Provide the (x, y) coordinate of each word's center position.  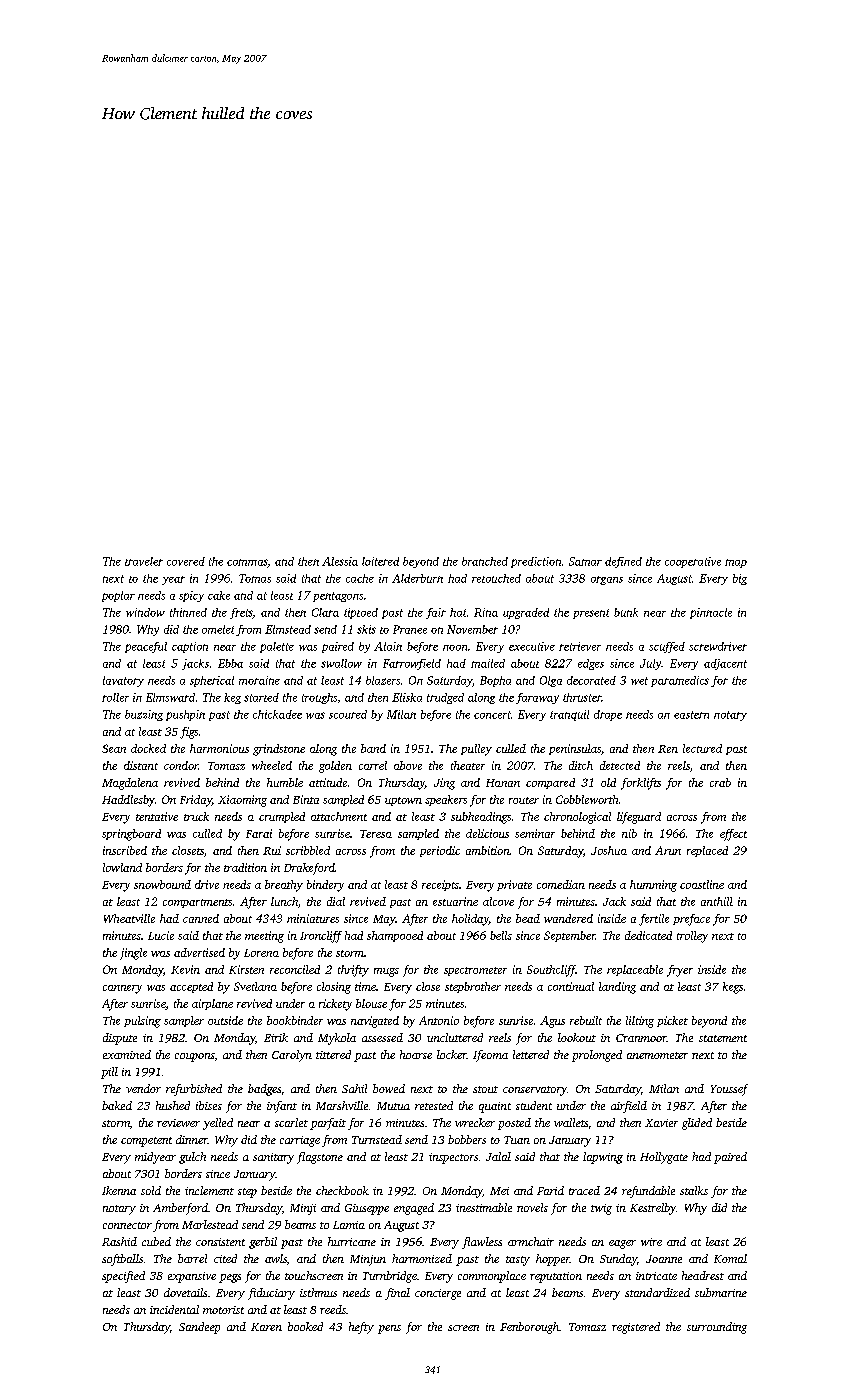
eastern (691, 715)
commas (247, 563)
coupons (195, 1057)
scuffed (667, 647)
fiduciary (271, 1294)
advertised (199, 952)
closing (334, 988)
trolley (692, 937)
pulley (476, 750)
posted (514, 1124)
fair (436, 613)
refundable (648, 1192)
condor (181, 765)
